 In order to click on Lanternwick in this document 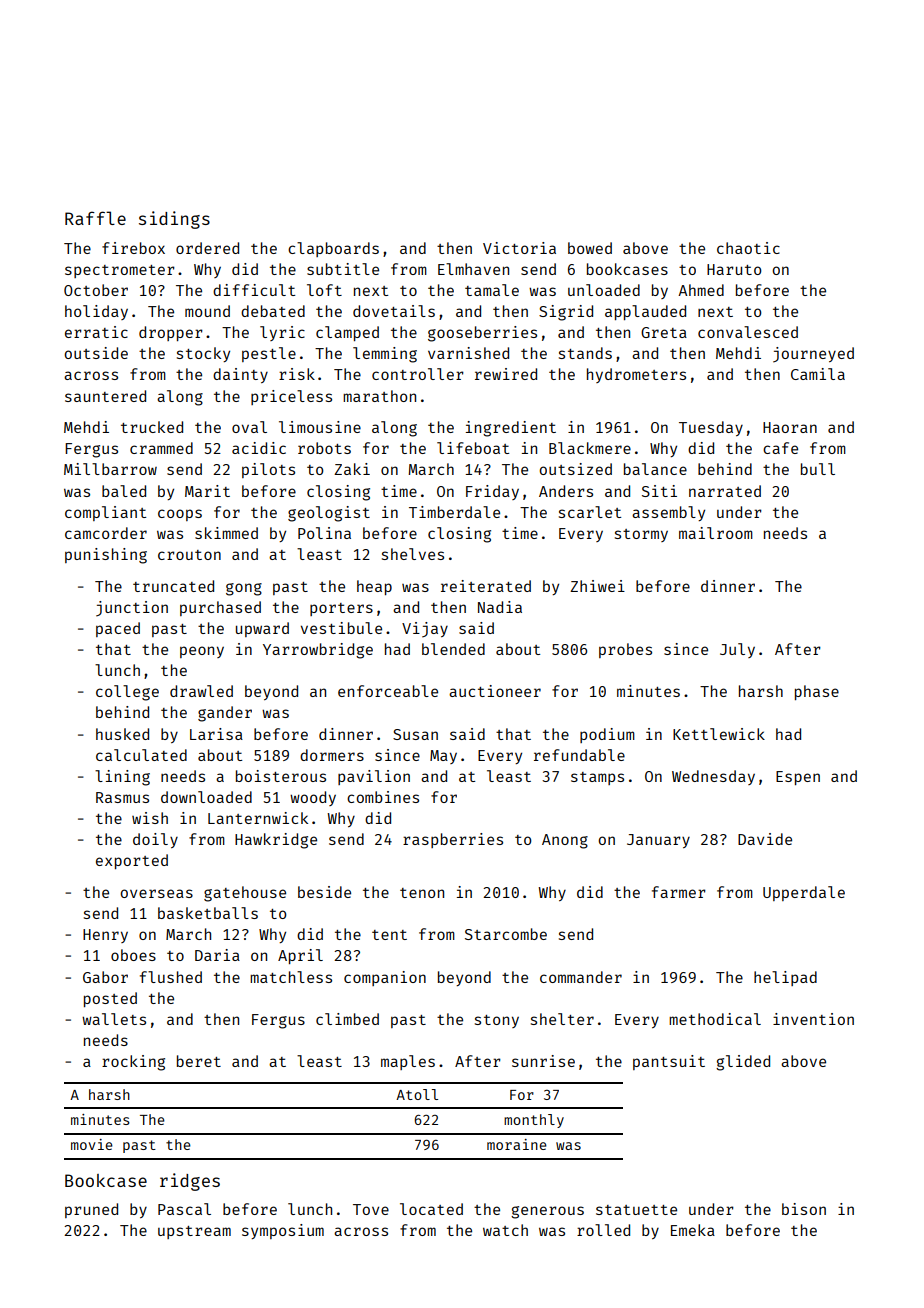, I will do `click(258, 818)`.
